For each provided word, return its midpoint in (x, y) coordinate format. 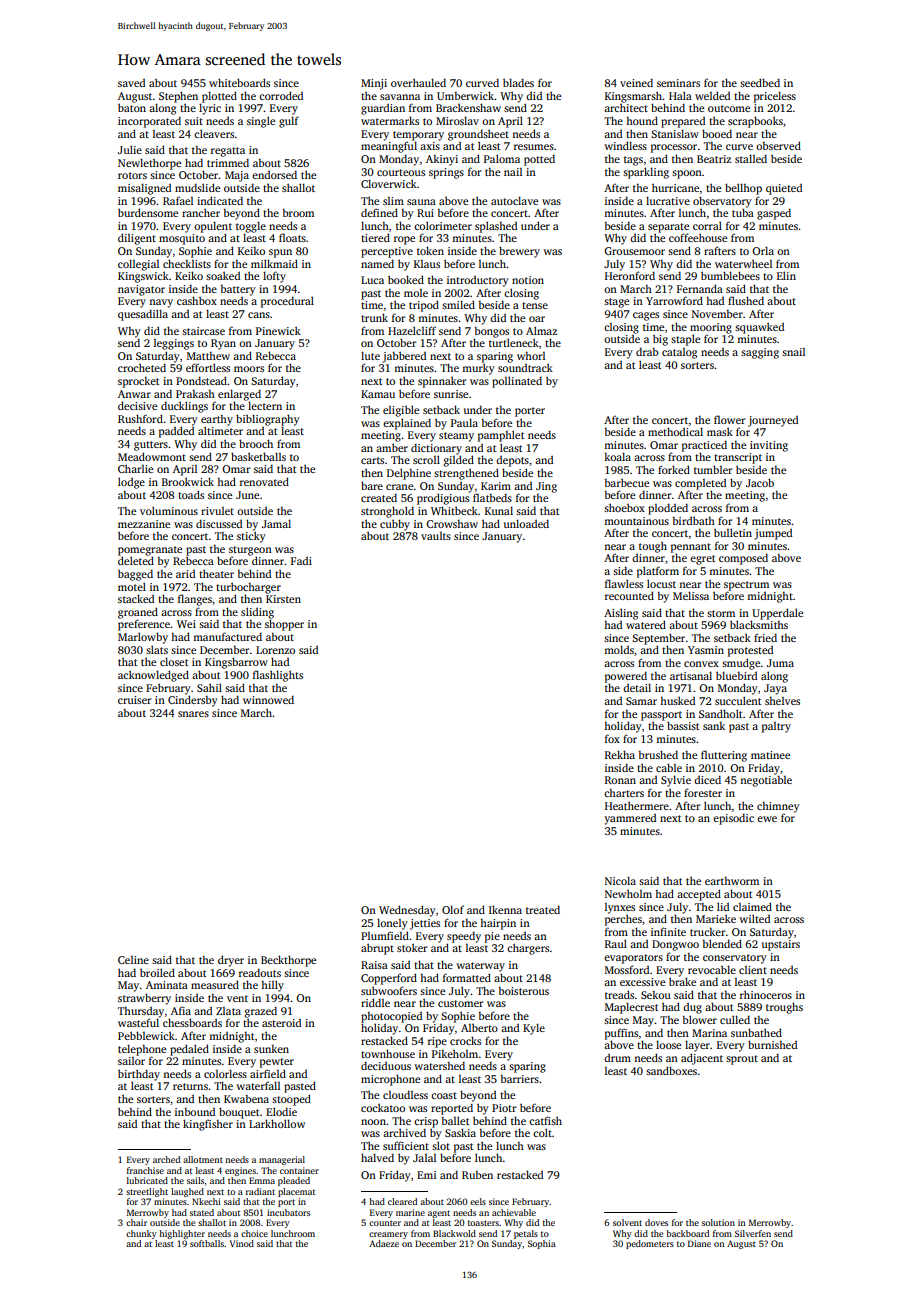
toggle (251, 227)
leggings (174, 344)
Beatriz (714, 159)
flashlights (278, 676)
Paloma (502, 158)
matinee (770, 755)
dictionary (436, 449)
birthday (139, 1075)
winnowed (268, 699)
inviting (769, 446)
